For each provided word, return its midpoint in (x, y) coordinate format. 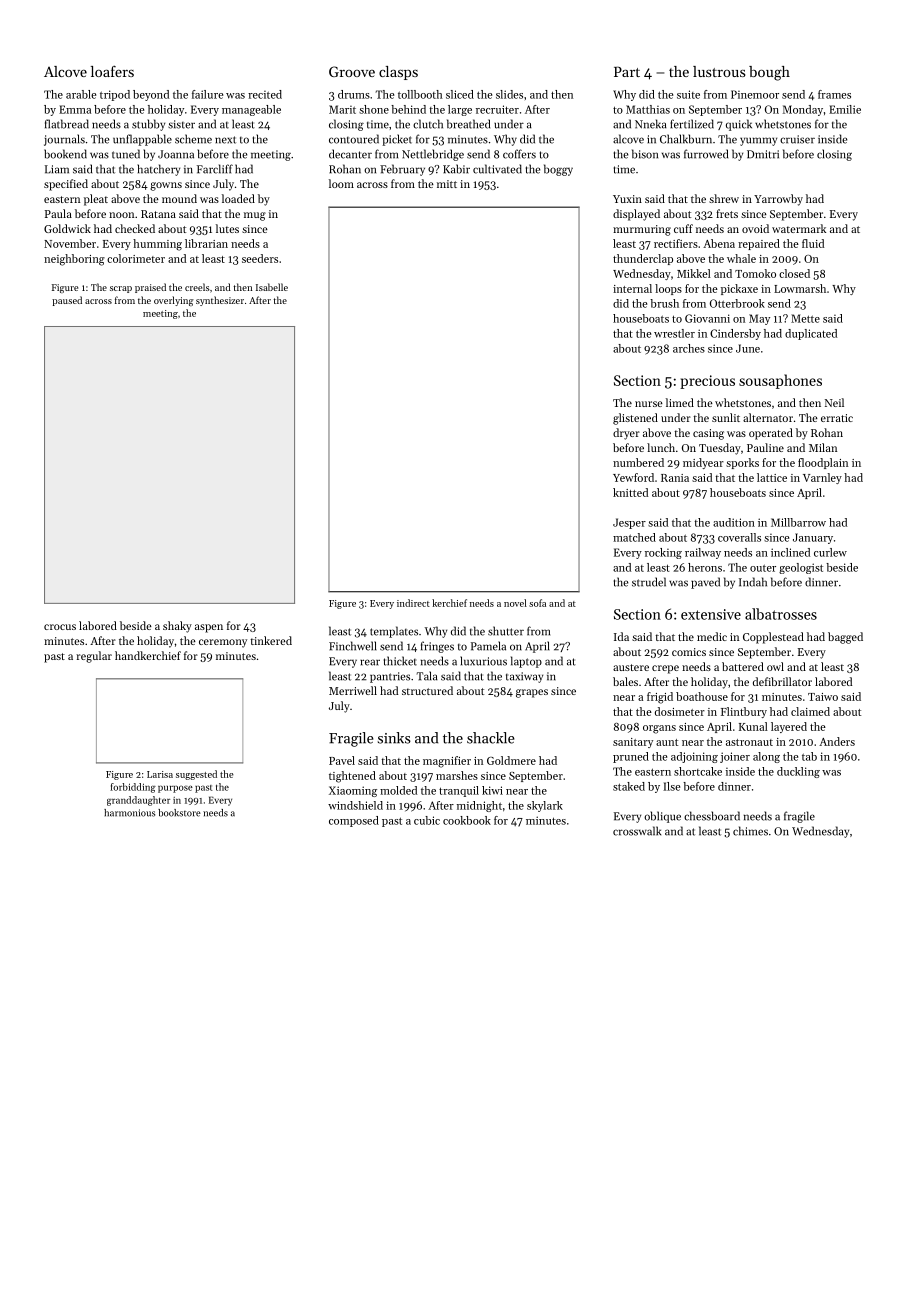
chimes (750, 831)
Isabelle (272, 287)
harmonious (129, 813)
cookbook (467, 820)
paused (67, 301)
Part (627, 71)
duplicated (811, 334)
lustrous (719, 71)
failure (207, 94)
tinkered (271, 640)
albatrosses (781, 614)
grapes (532, 693)
